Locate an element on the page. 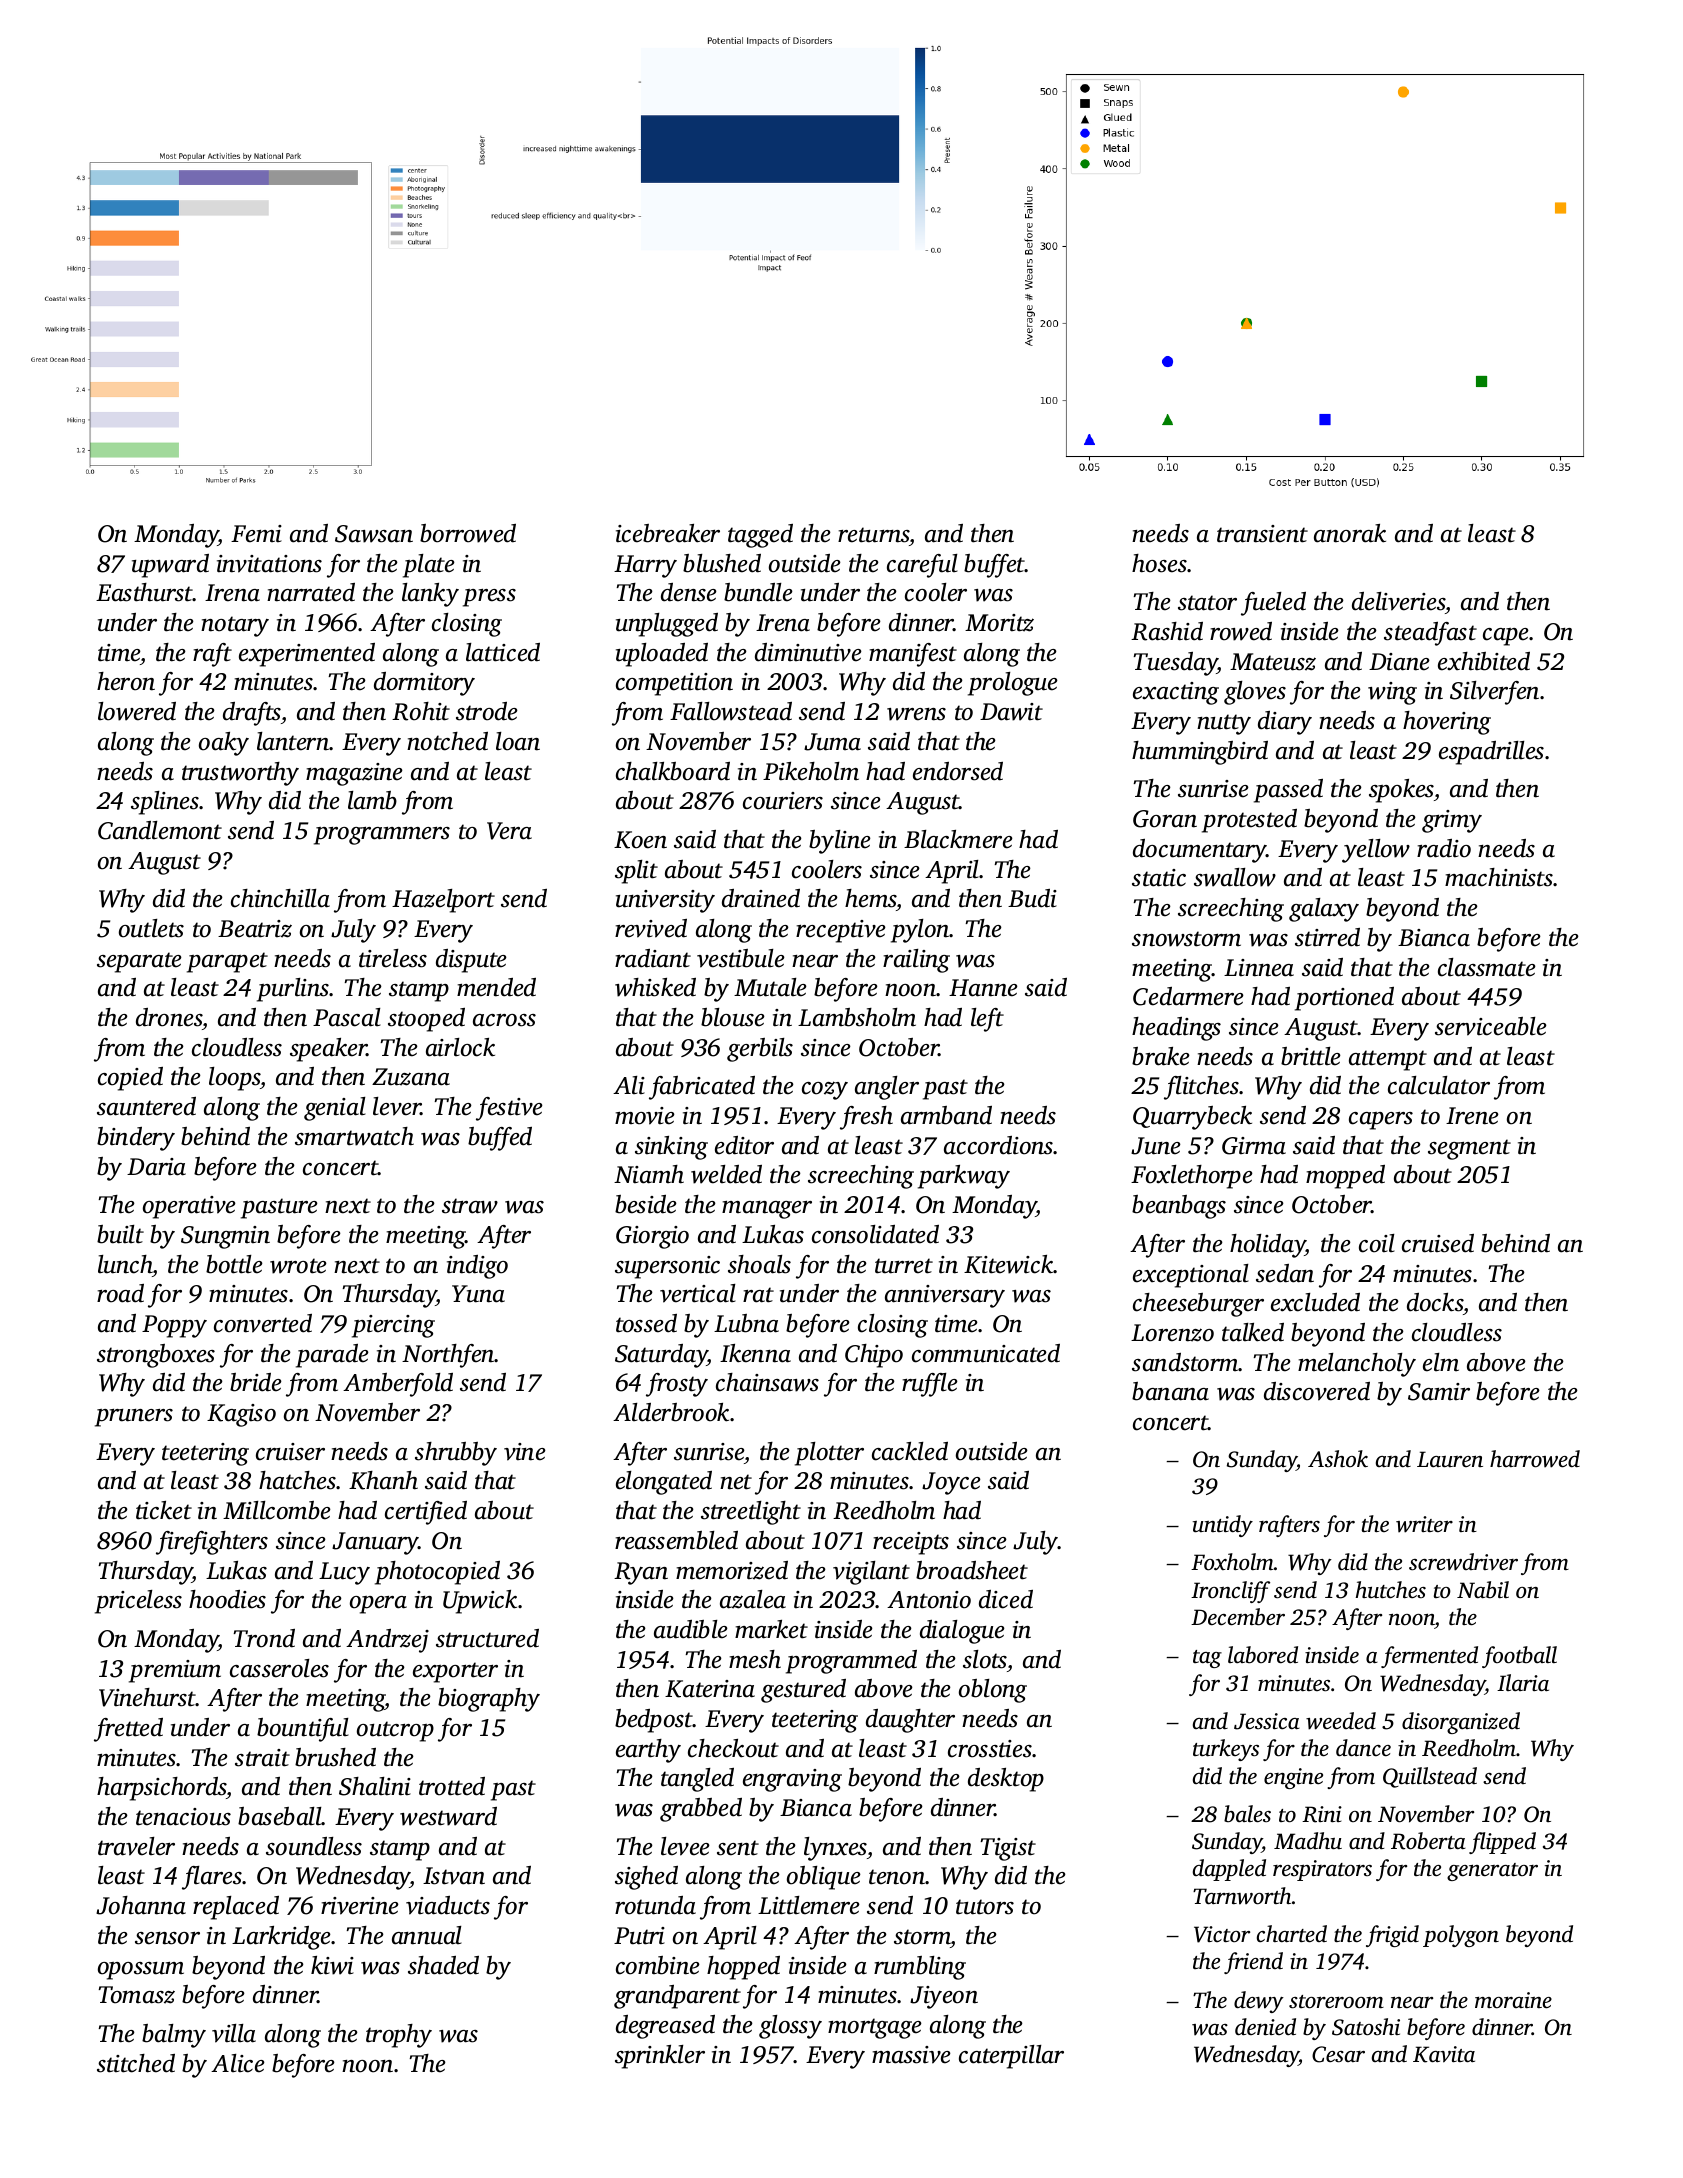 The height and width of the page is (2178, 1683). returns is located at coordinates (874, 535).
